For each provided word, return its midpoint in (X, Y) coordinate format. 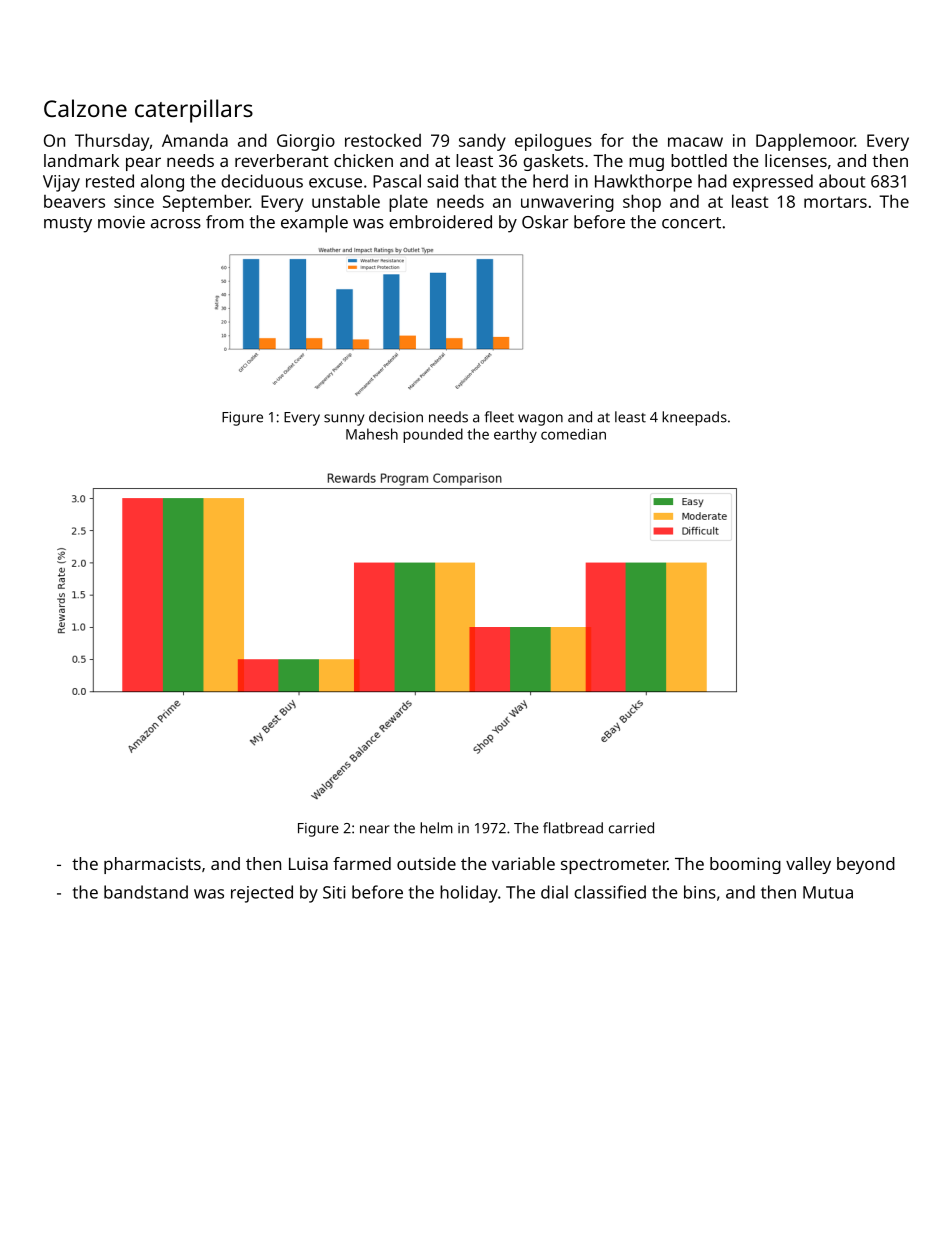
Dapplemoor (805, 142)
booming (745, 865)
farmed (362, 863)
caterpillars (194, 111)
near (374, 829)
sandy (482, 142)
